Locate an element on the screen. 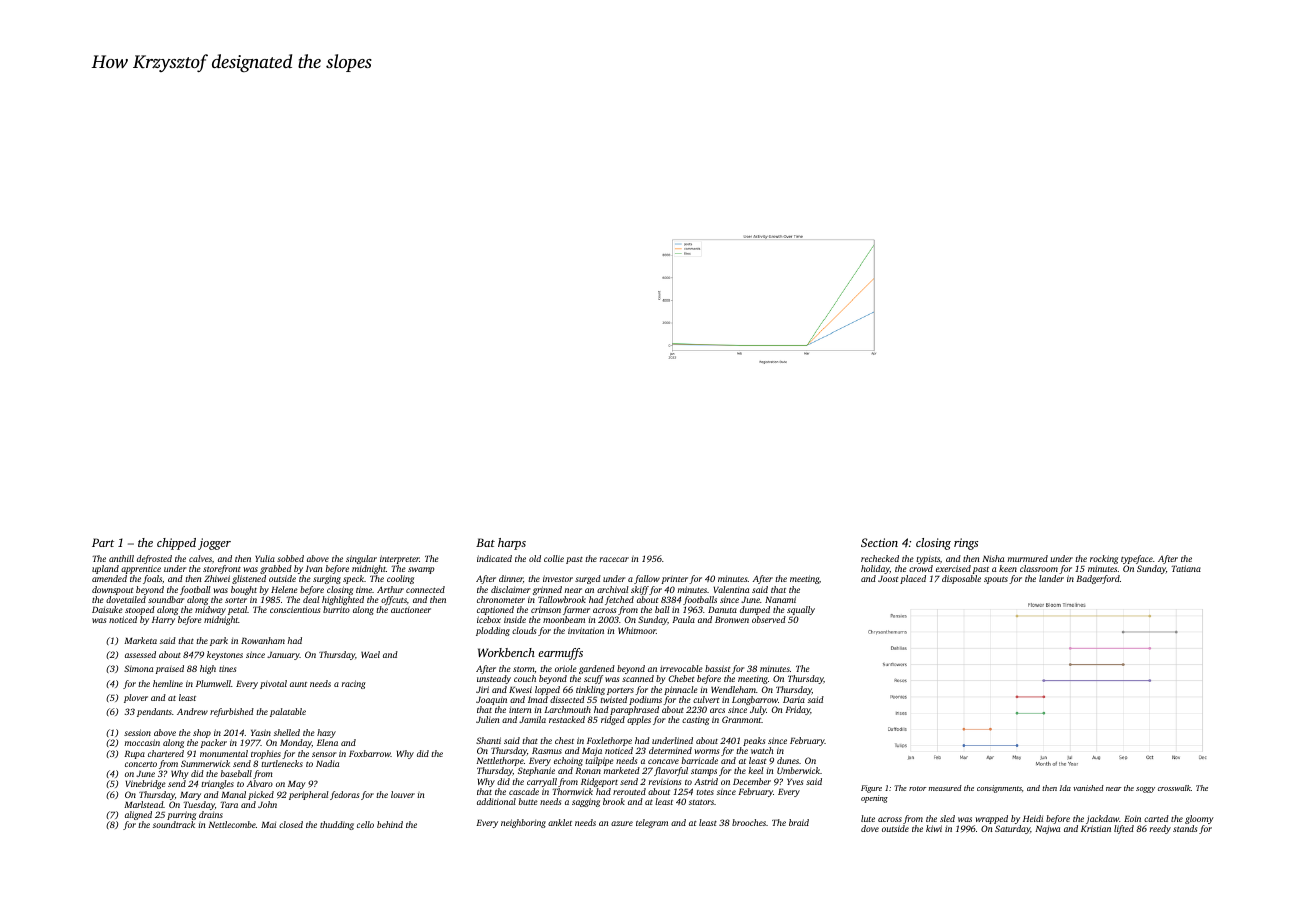  Figure is located at coordinates (871, 789).
